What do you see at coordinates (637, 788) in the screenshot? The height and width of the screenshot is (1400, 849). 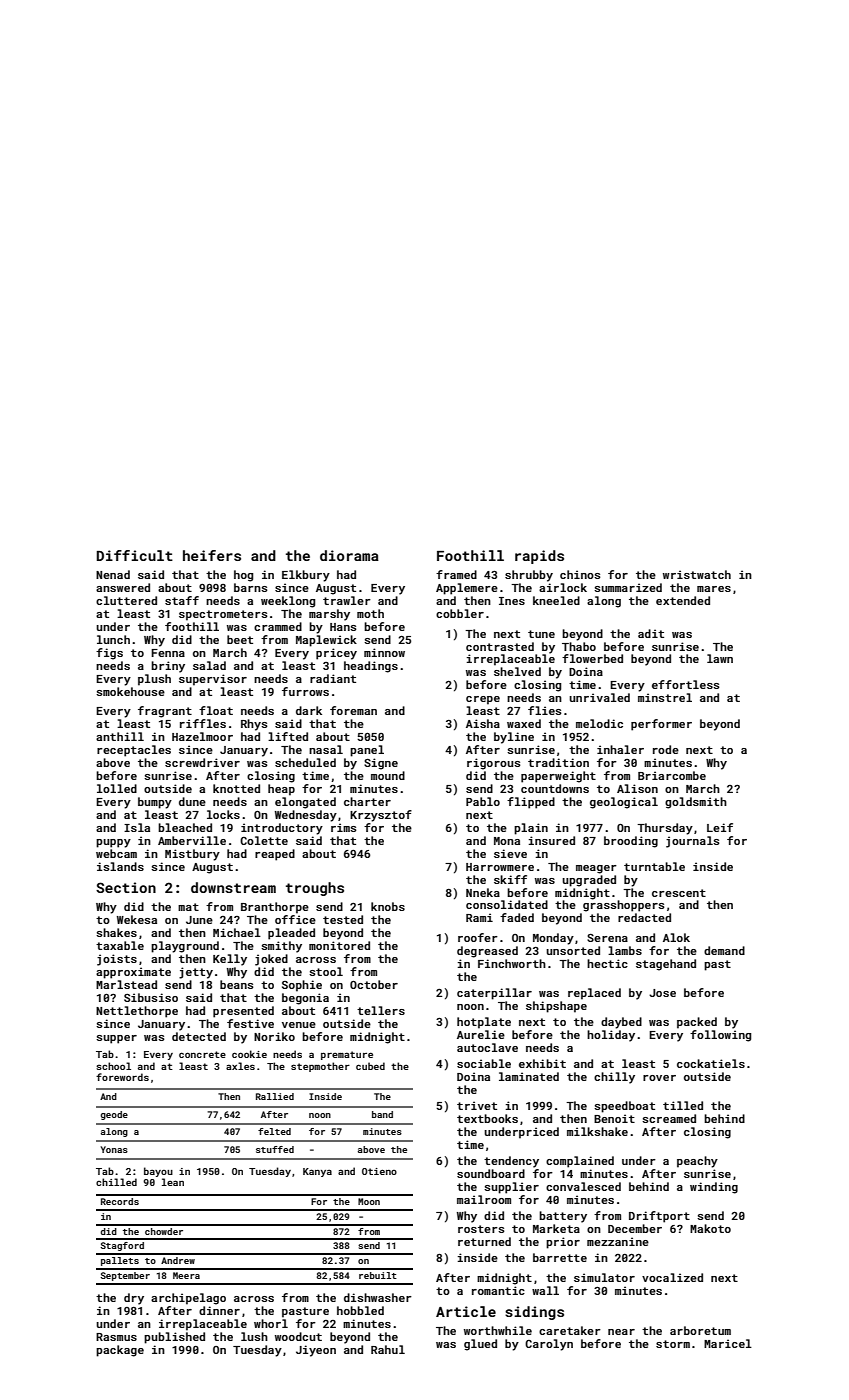 I see `Alison` at bounding box center [637, 788].
